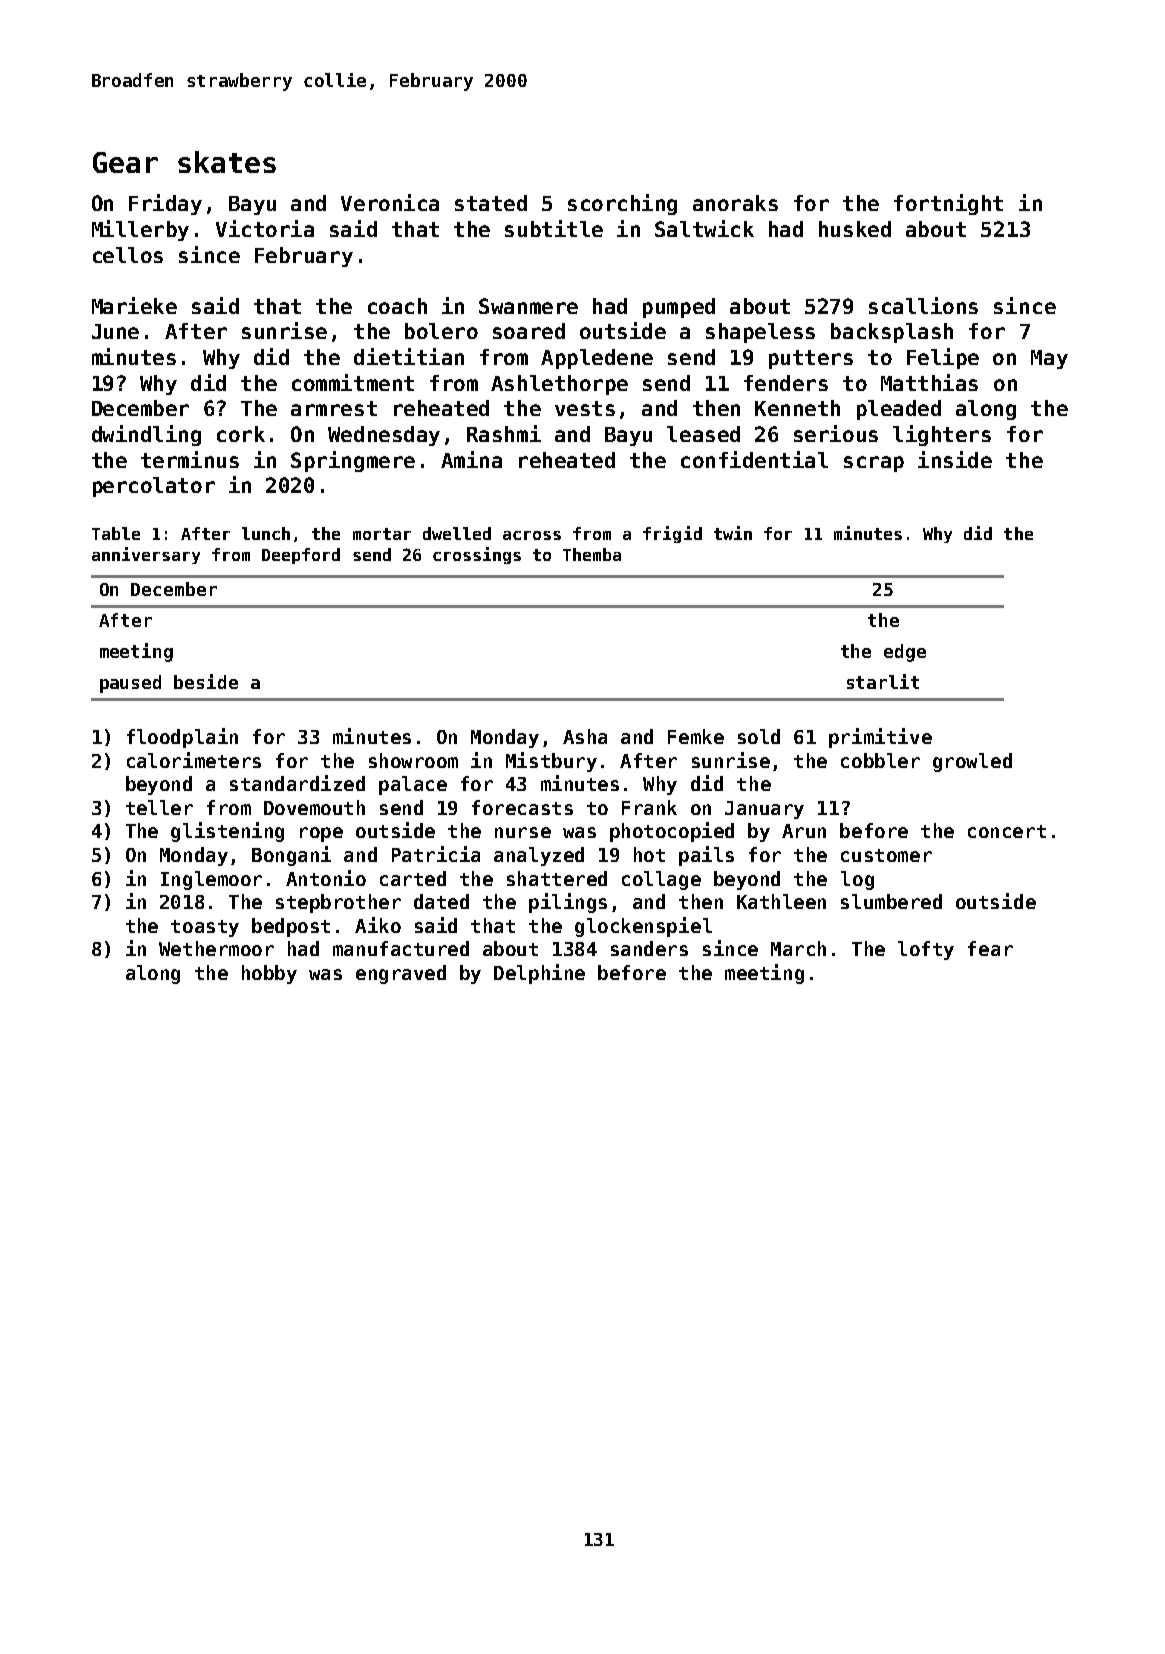  What do you see at coordinates (401, 974) in the document?
I see `engraved` at bounding box center [401, 974].
